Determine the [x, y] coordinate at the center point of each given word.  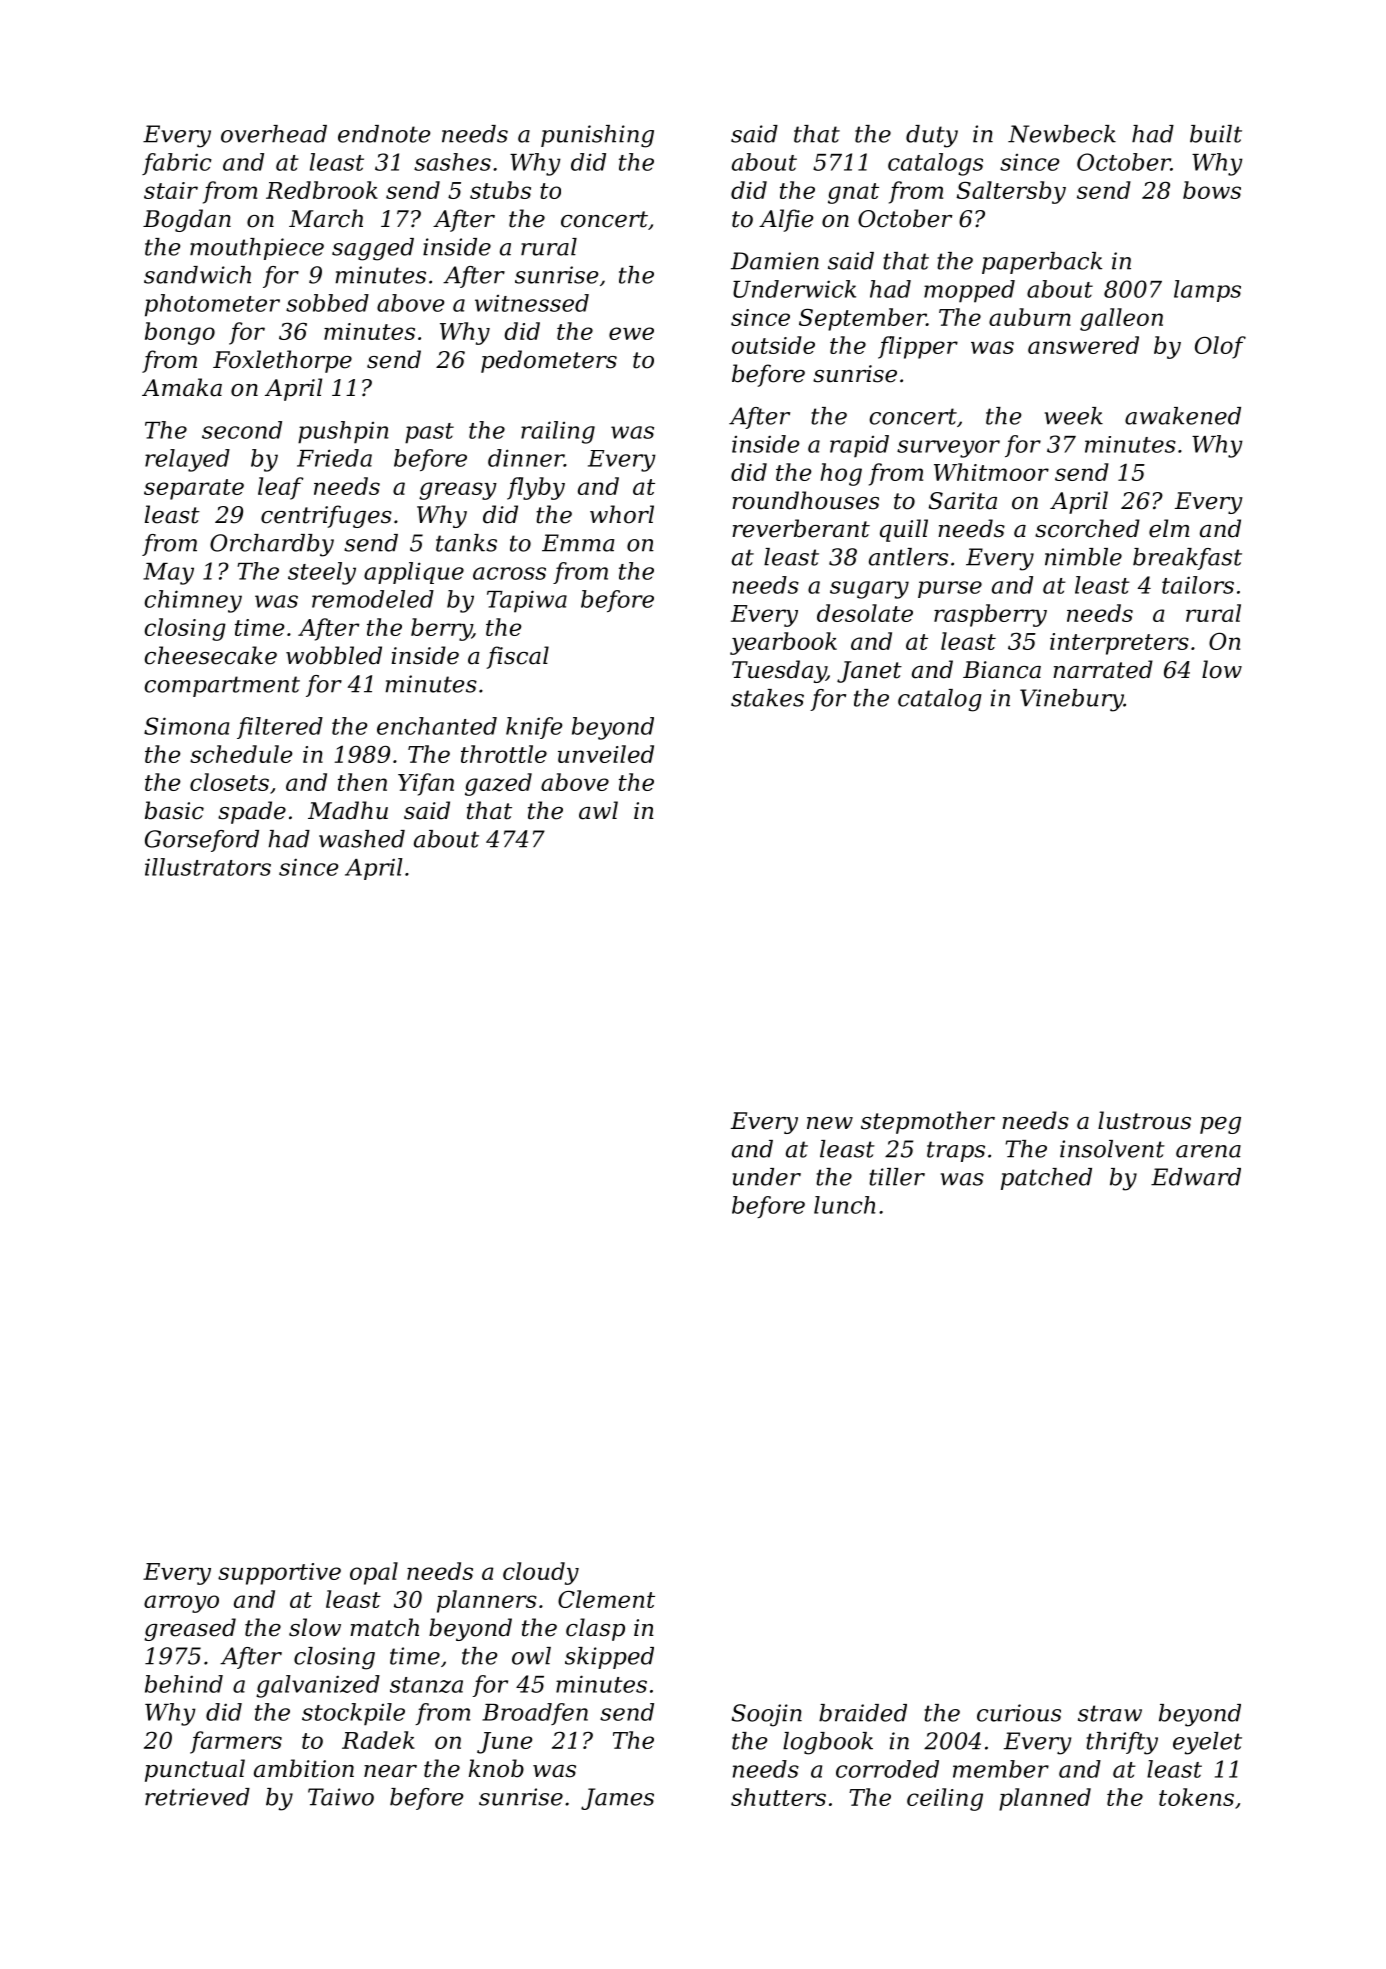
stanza [426, 1685]
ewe [631, 333]
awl [598, 810]
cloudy [541, 1573]
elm [1169, 528]
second [242, 430]
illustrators [208, 867]
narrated [1103, 669]
